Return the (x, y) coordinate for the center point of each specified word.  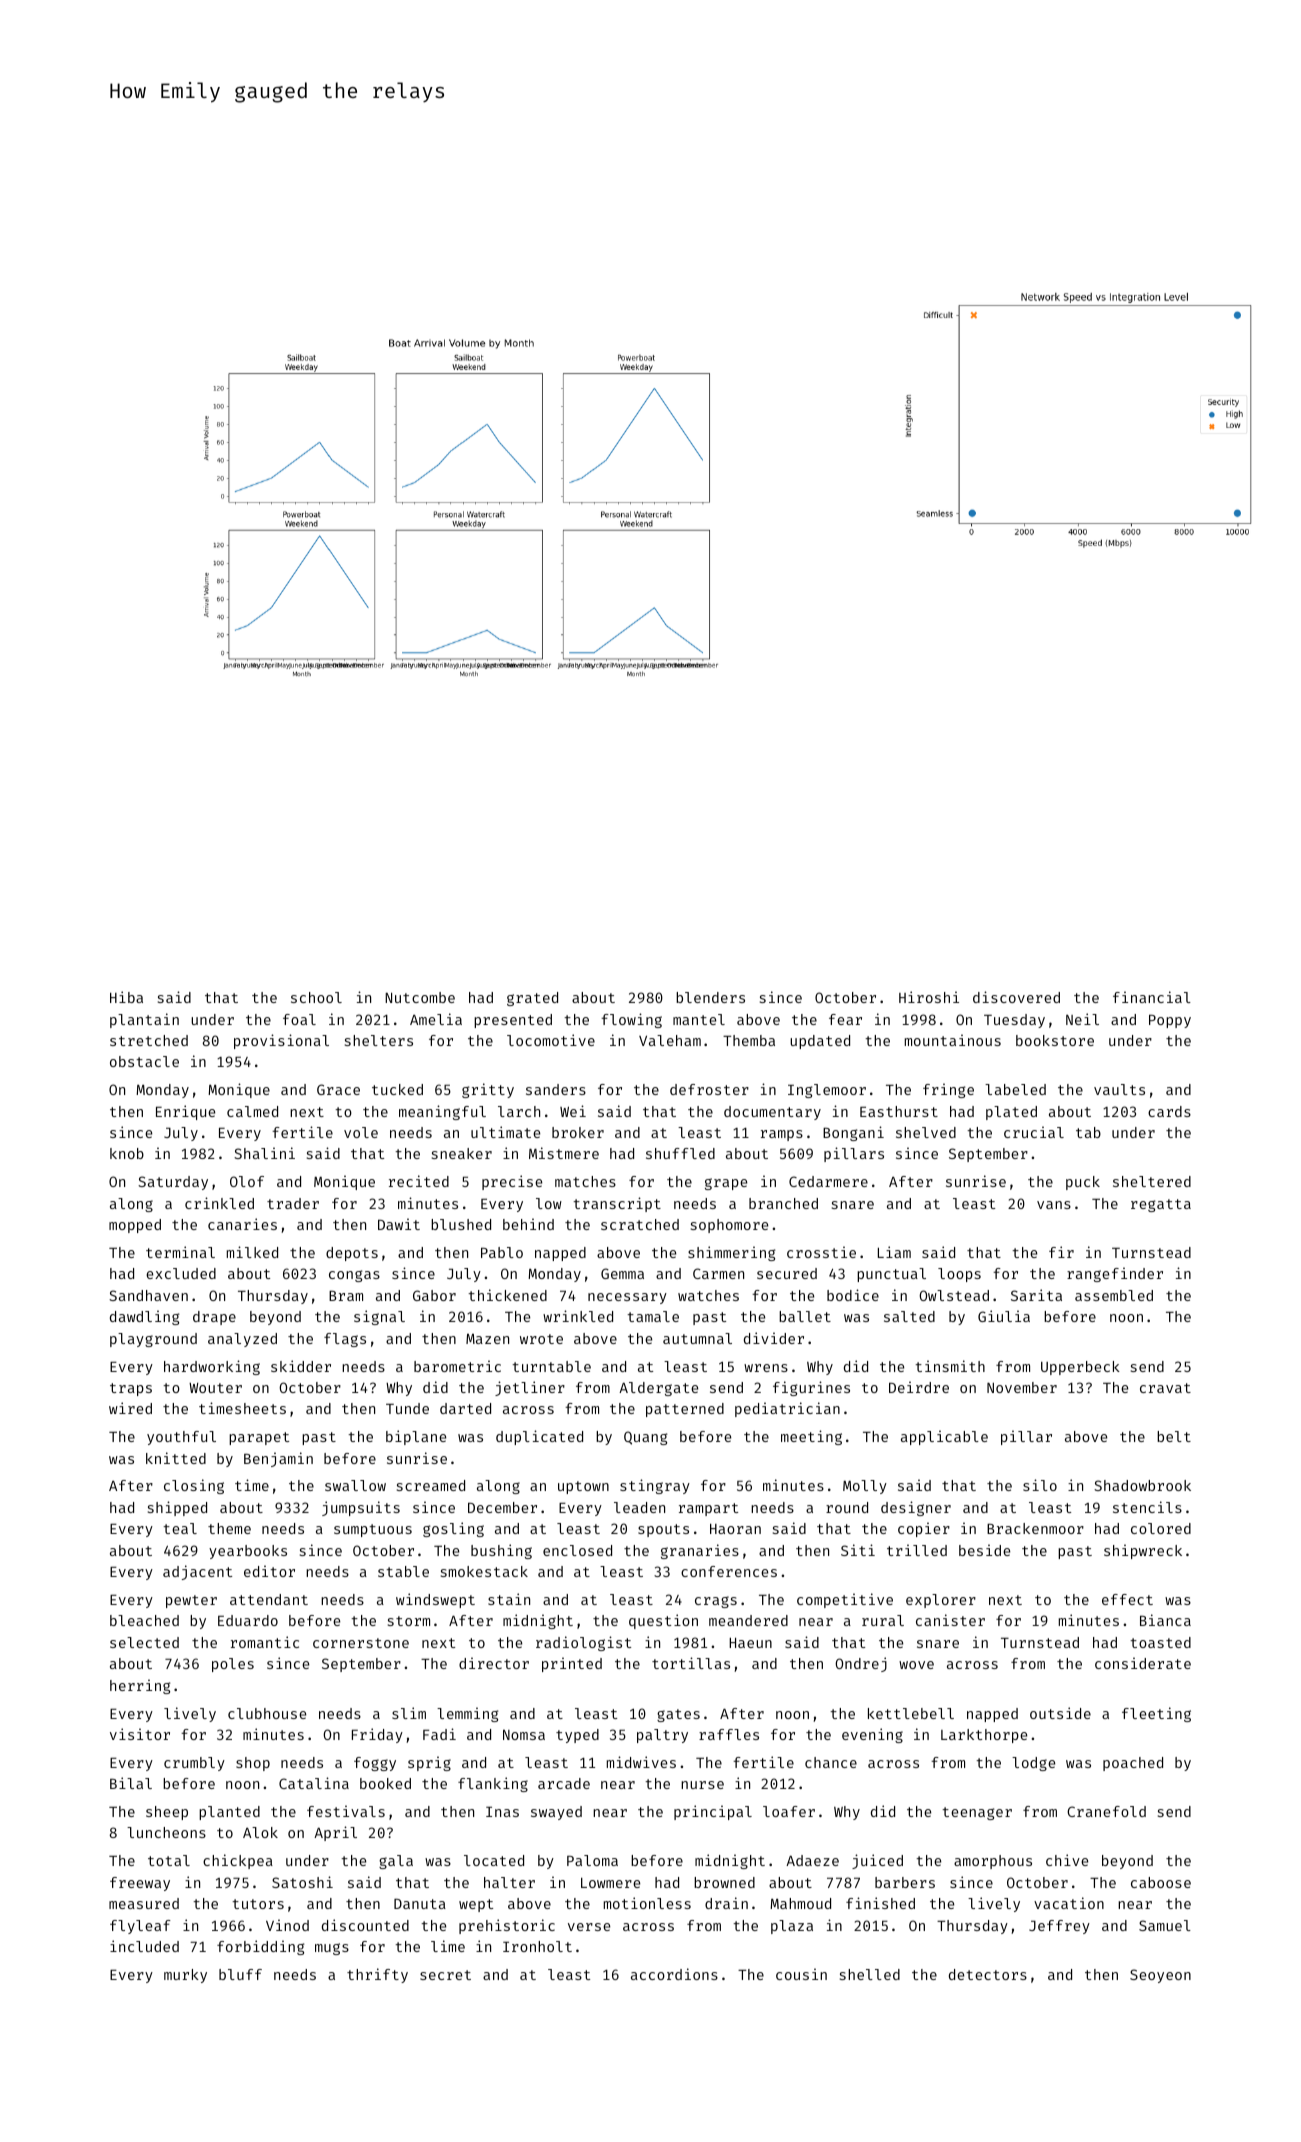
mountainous (953, 1040)
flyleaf (140, 1927)
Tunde (407, 1408)
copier (924, 1529)
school (316, 997)
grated (532, 999)
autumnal (697, 1338)
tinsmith (950, 1366)
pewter (191, 1601)
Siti (858, 1550)
